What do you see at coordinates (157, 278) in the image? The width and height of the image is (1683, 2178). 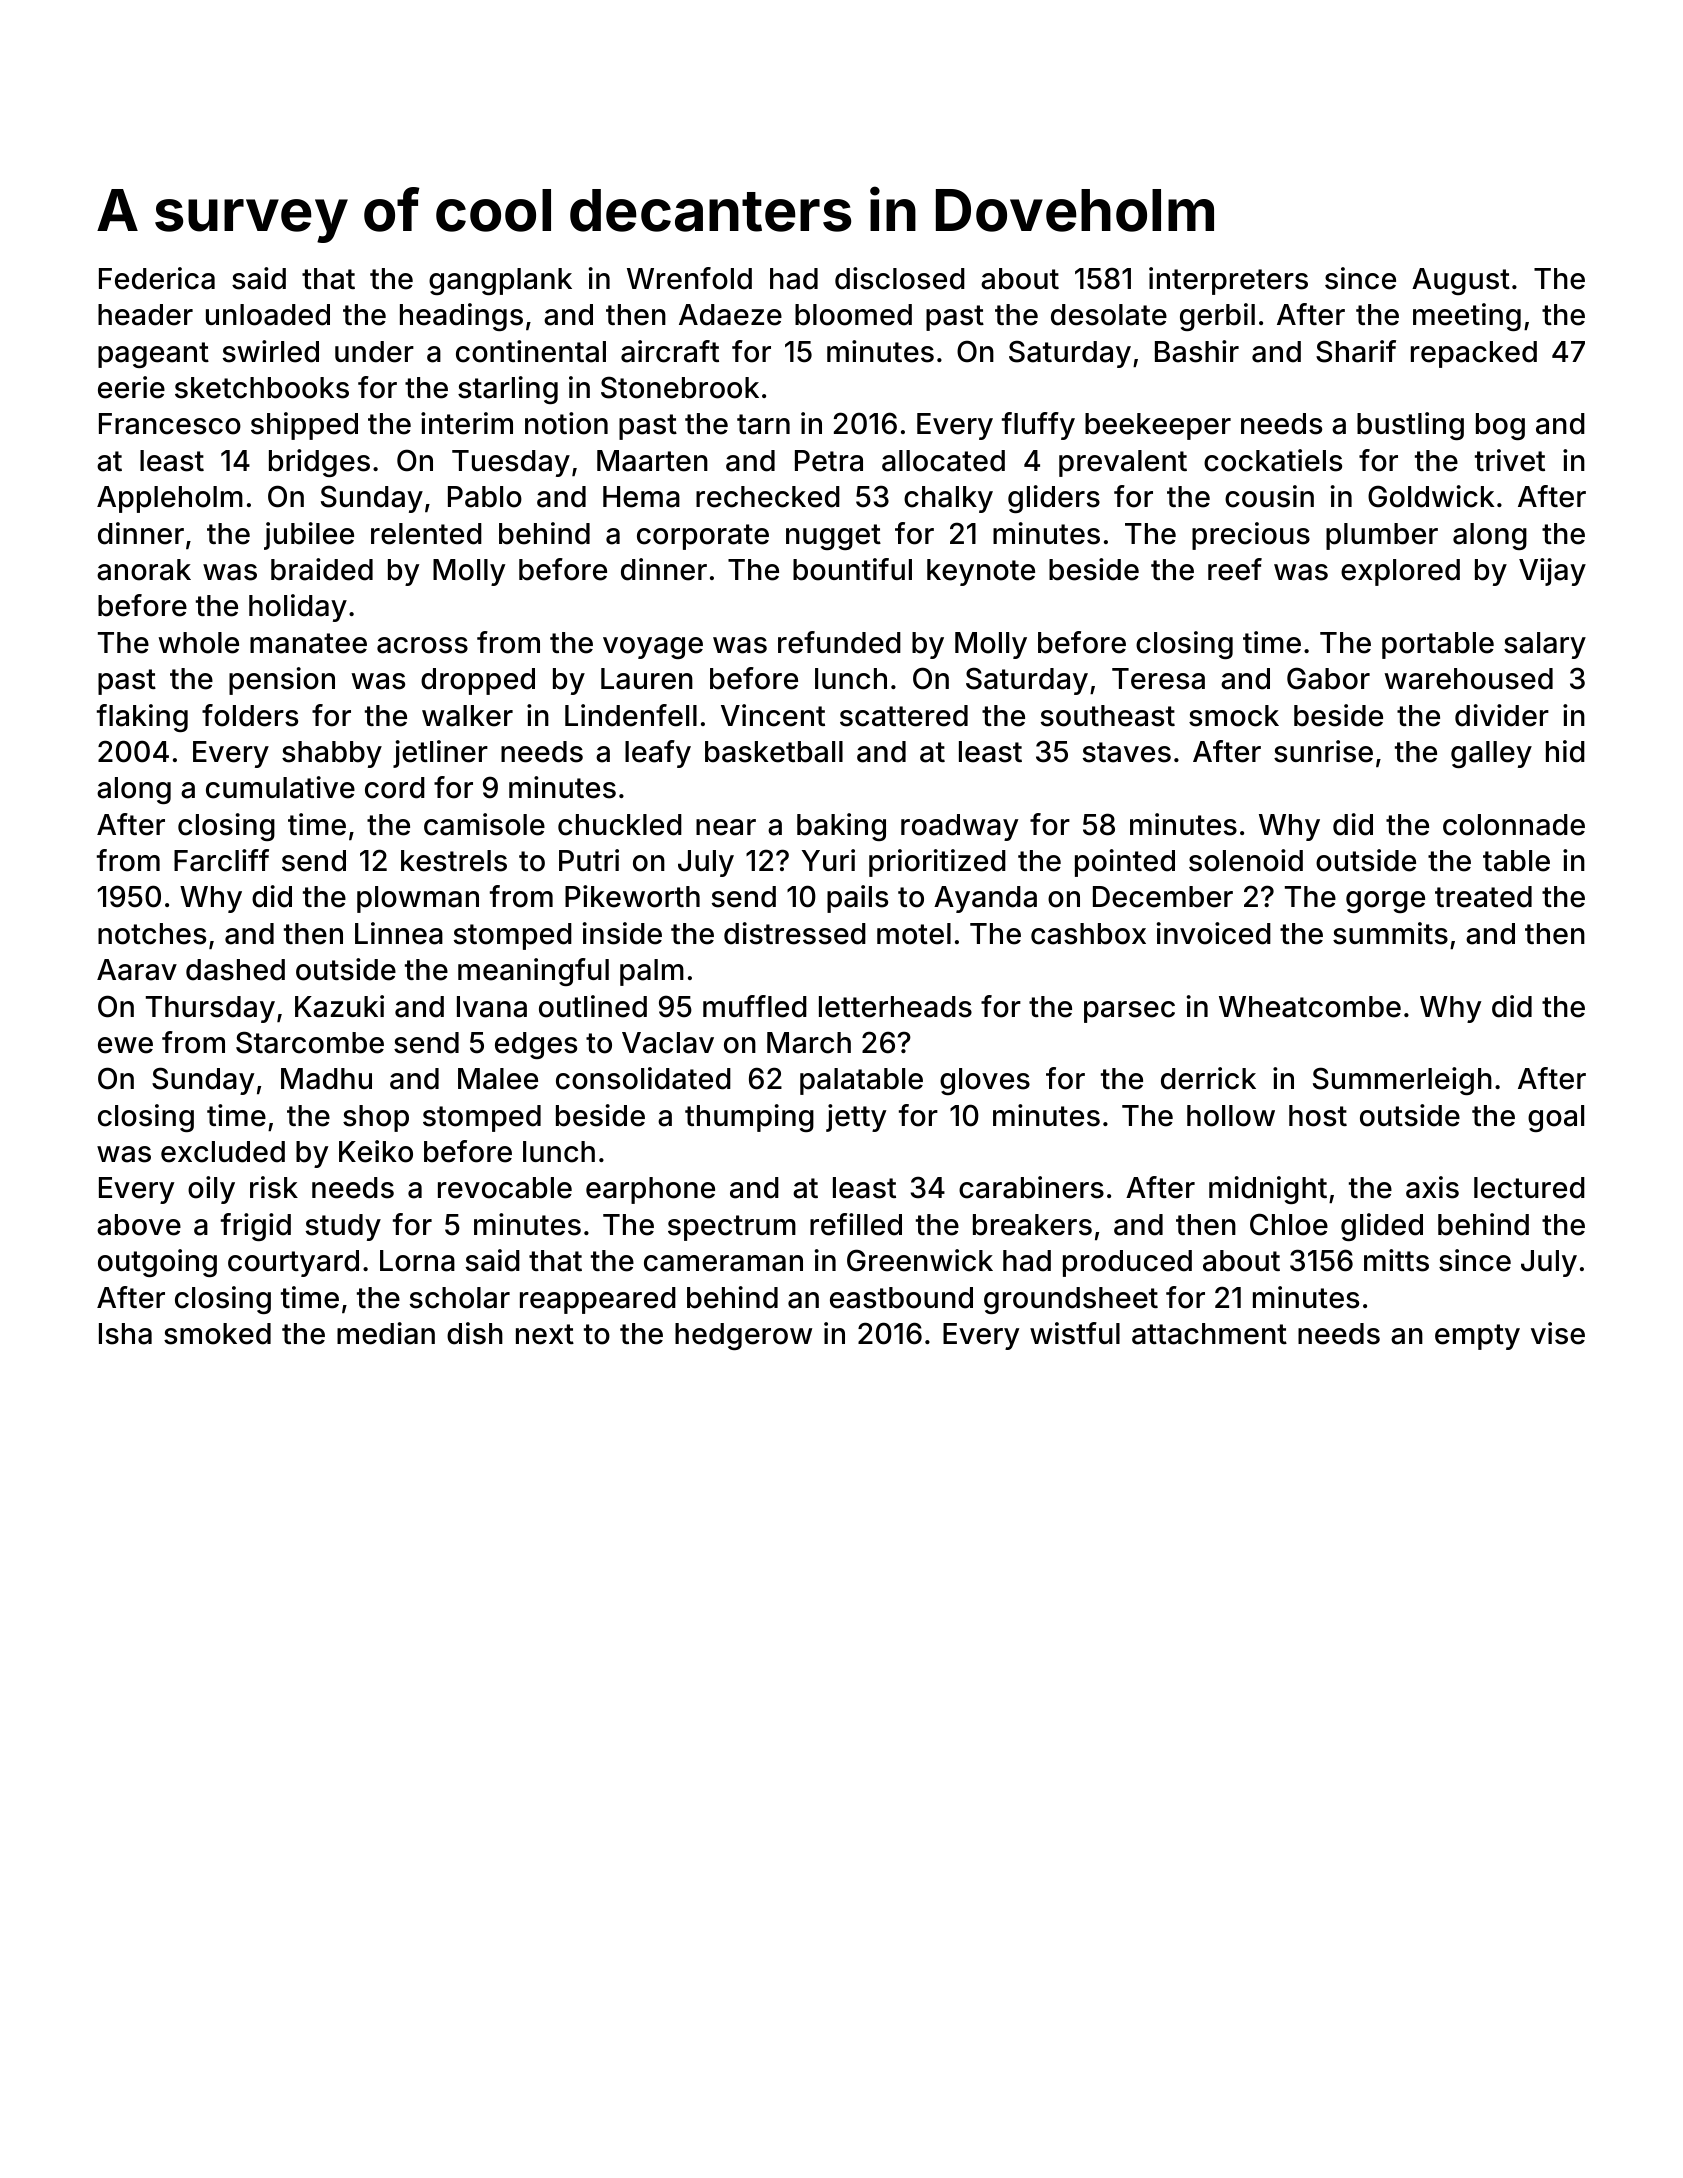 I see `Federica` at bounding box center [157, 278].
